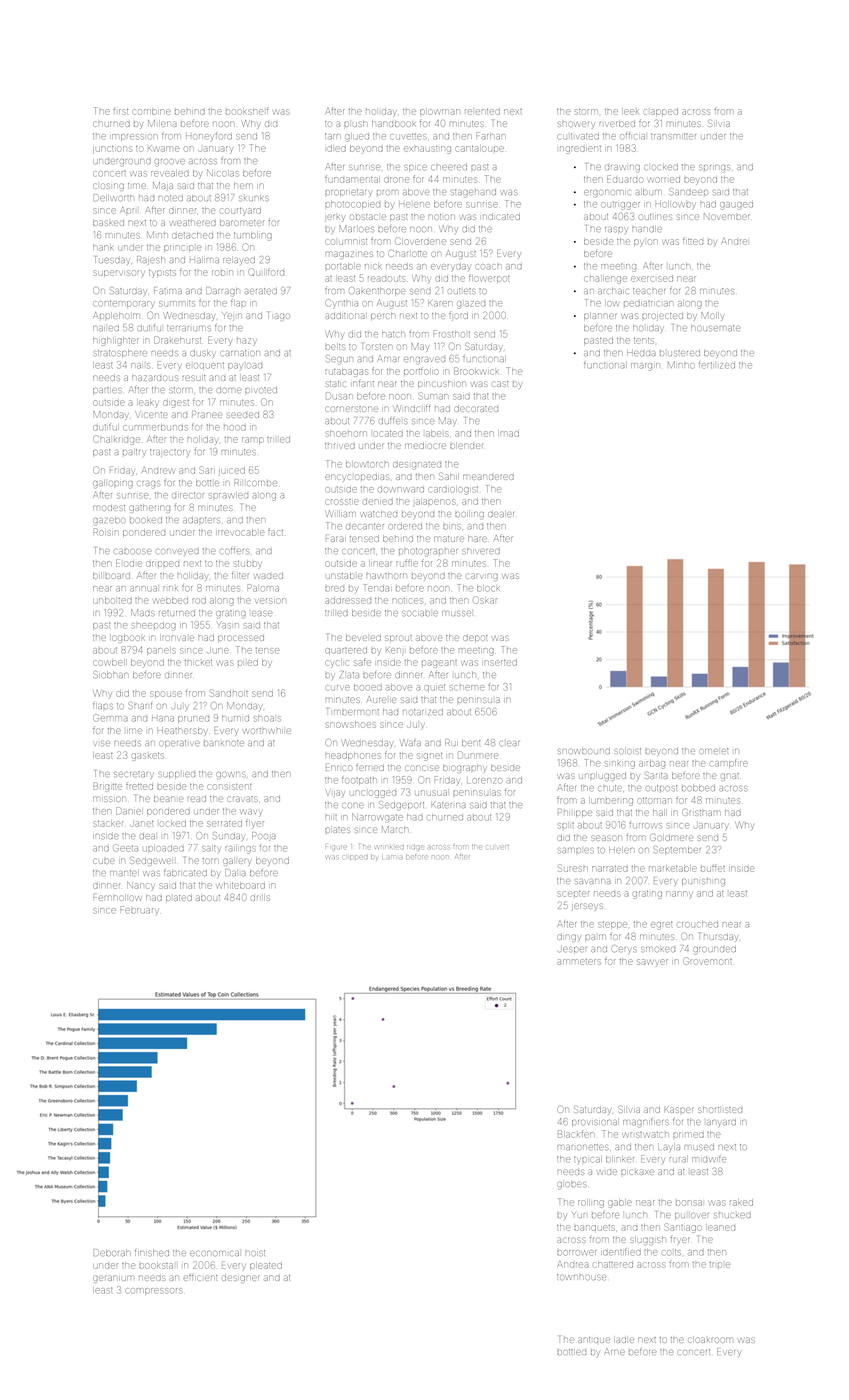  I want to click on watched, so click(379, 514).
